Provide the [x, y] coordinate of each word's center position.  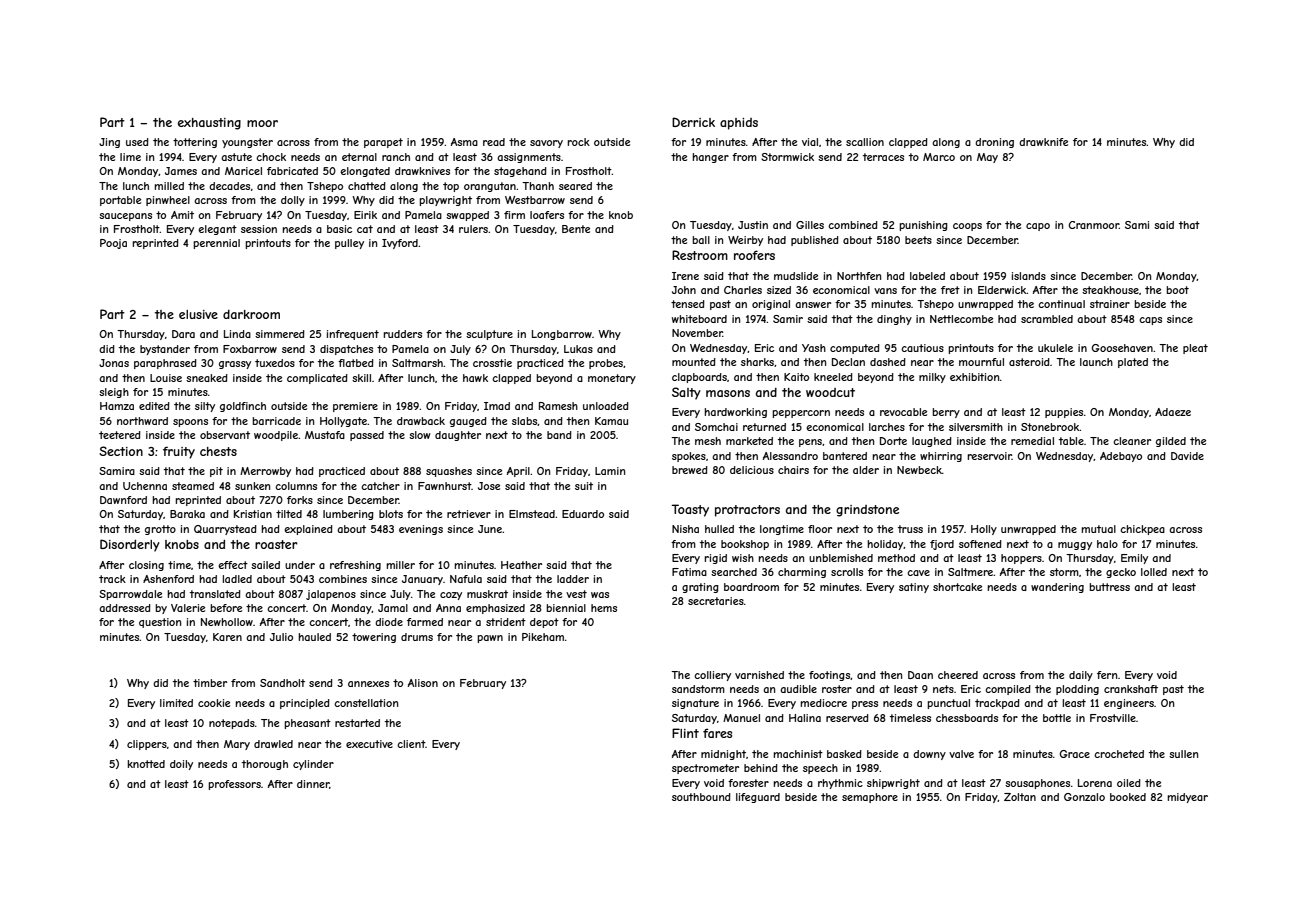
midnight [723, 755]
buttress [1109, 587]
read [494, 142]
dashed [888, 362]
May [987, 158]
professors [234, 785]
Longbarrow [562, 335]
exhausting [209, 124]
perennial [216, 244]
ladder [573, 579]
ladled [237, 579]
